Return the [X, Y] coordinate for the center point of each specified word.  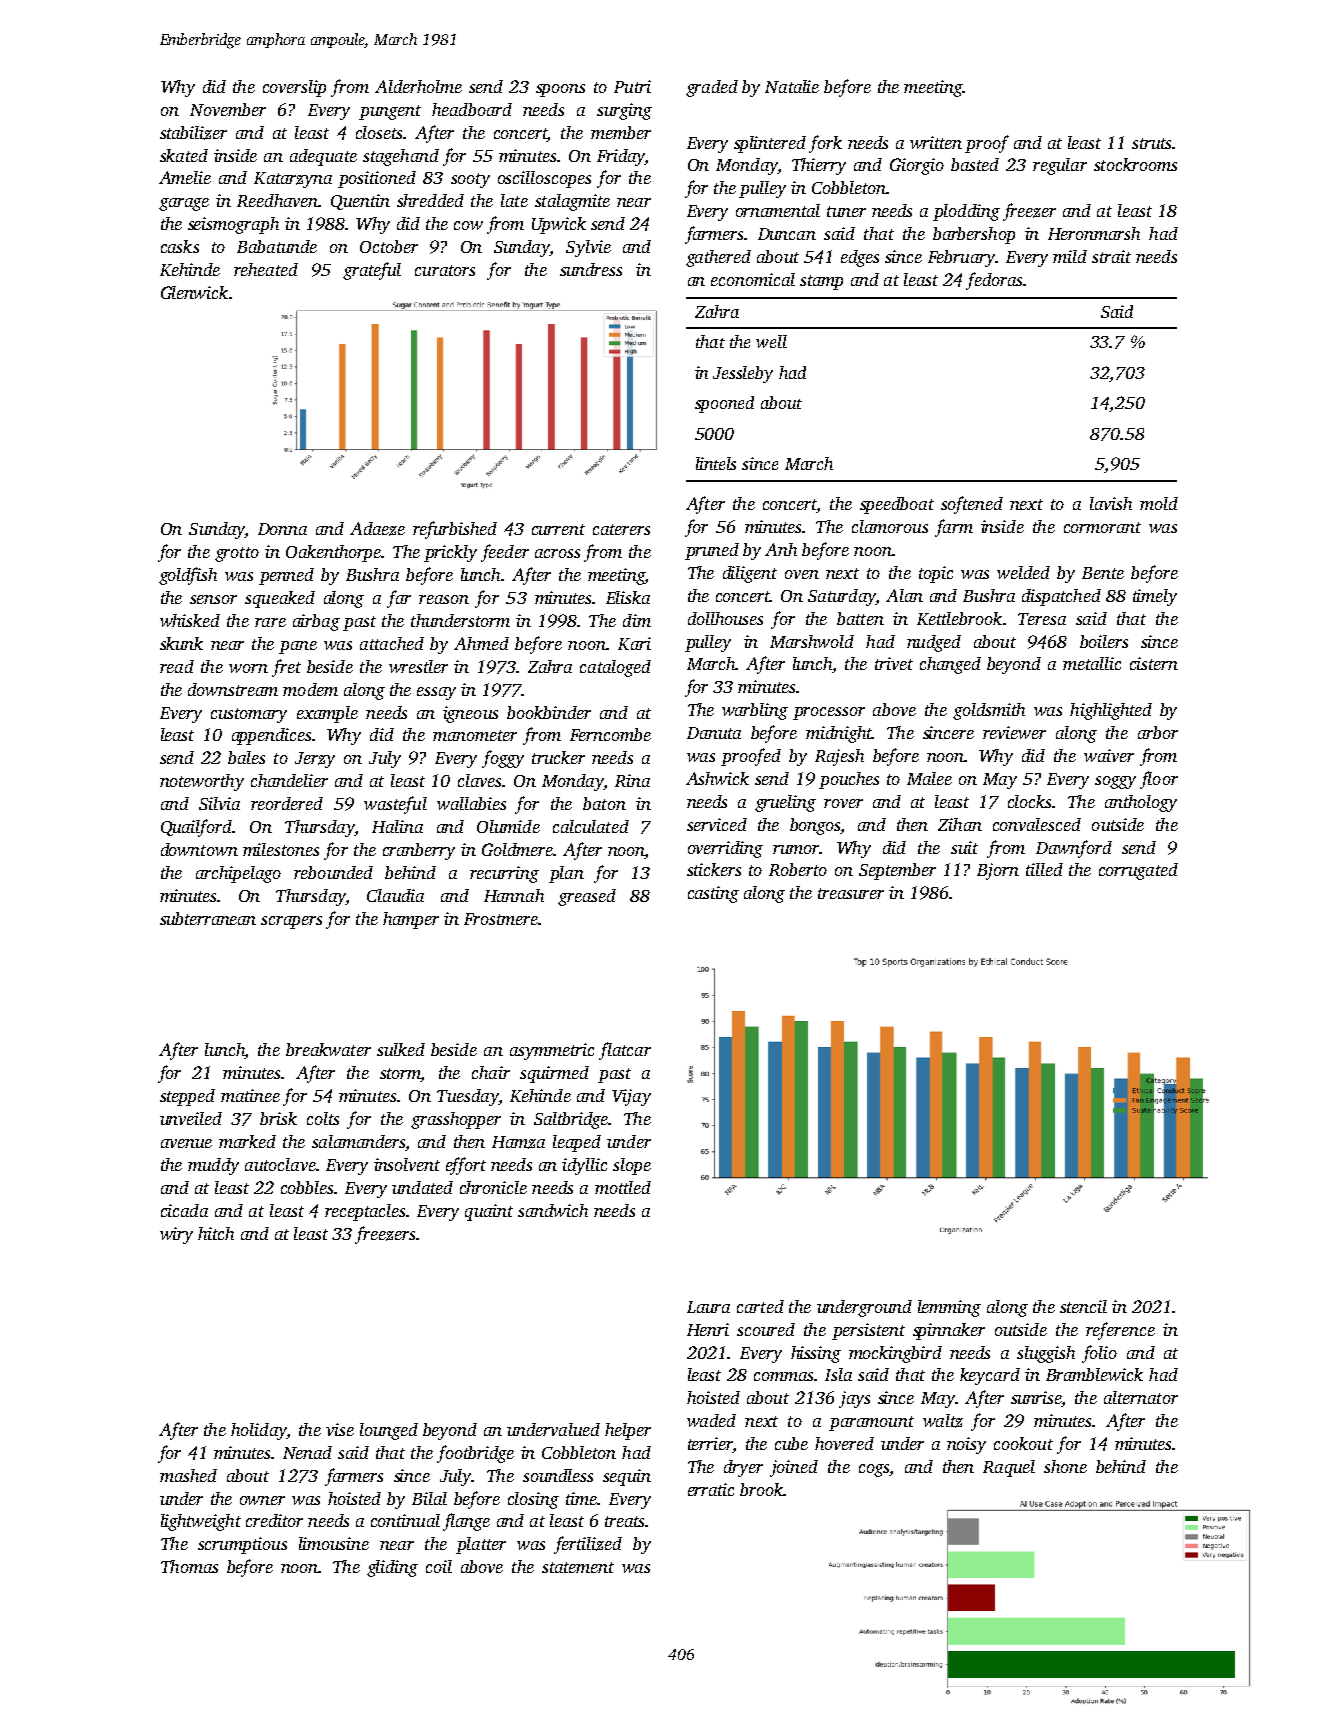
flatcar [625, 1051]
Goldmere [517, 849]
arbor [1158, 732]
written [936, 142]
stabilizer [193, 133]
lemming [949, 1308]
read [177, 666]
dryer [743, 1468]
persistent [868, 1331]
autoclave [280, 1164]
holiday [259, 1431]
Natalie [792, 86]
